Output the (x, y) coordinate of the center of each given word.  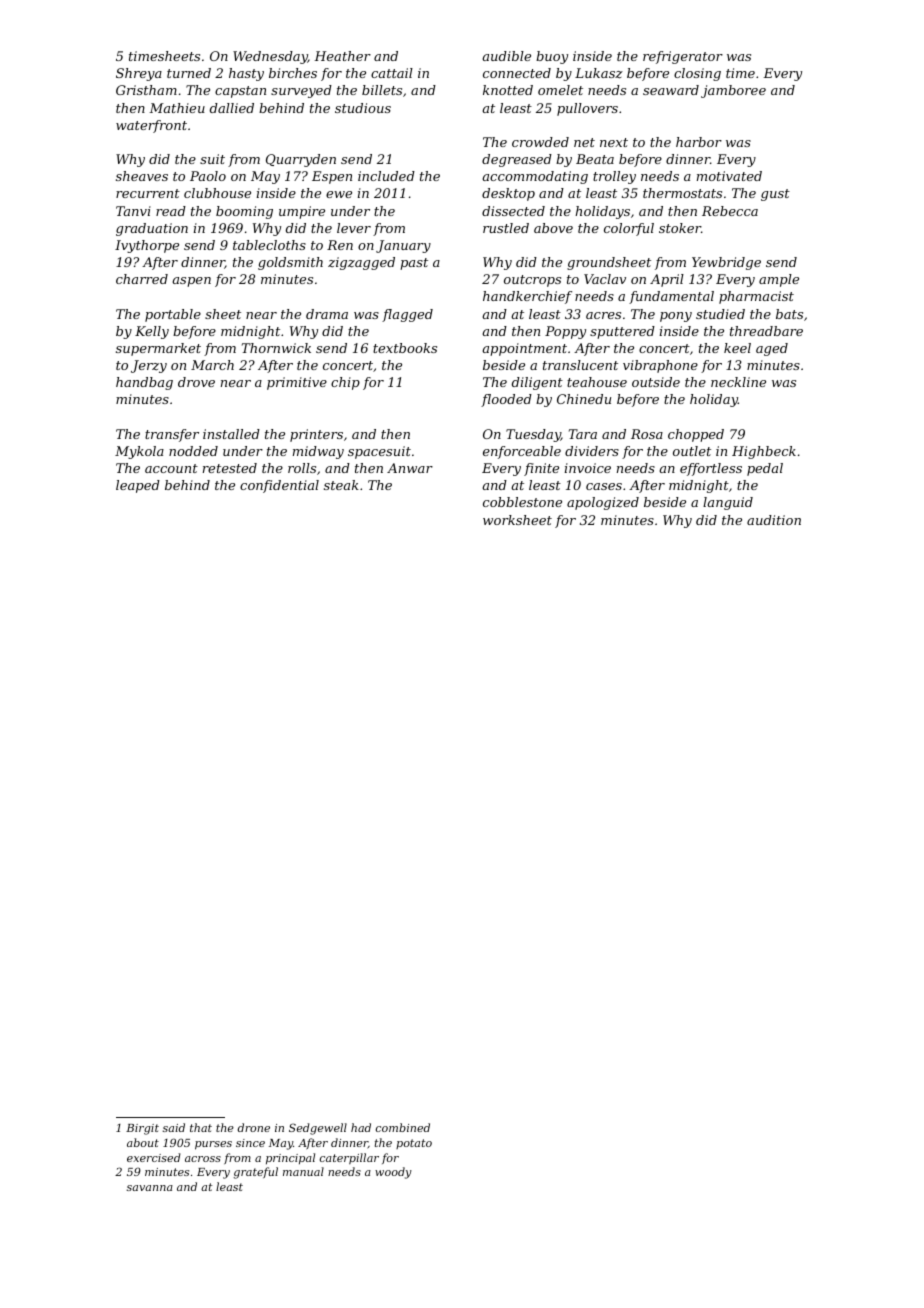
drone (254, 1127)
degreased (517, 160)
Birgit (142, 1129)
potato (414, 1144)
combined (403, 1127)
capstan (240, 92)
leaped (138, 486)
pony (676, 317)
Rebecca (730, 211)
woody (393, 1173)
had (361, 1127)
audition (774, 520)
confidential (279, 486)
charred (142, 279)
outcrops (532, 281)
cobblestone (522, 502)
